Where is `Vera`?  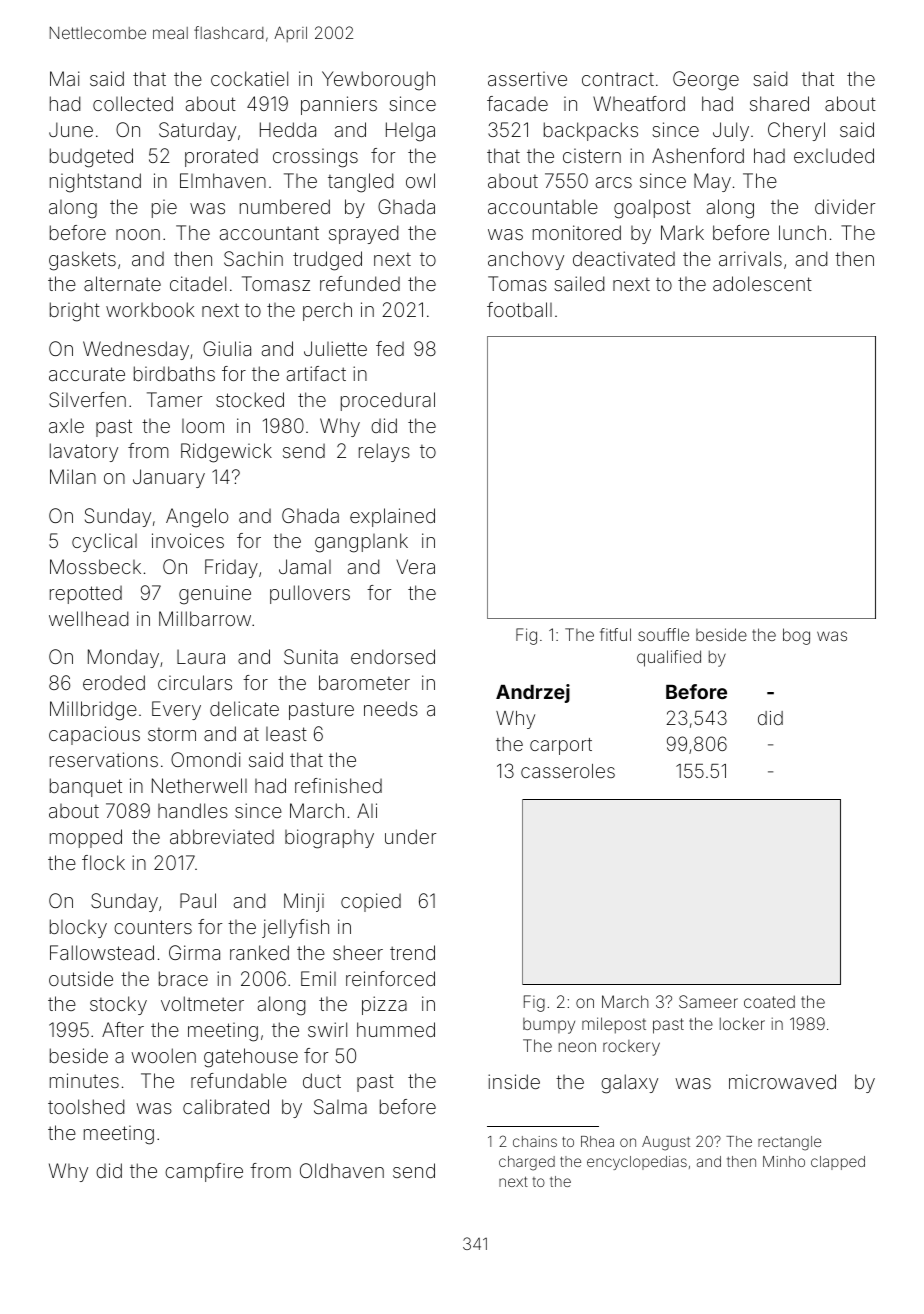 Vera is located at coordinates (415, 566).
